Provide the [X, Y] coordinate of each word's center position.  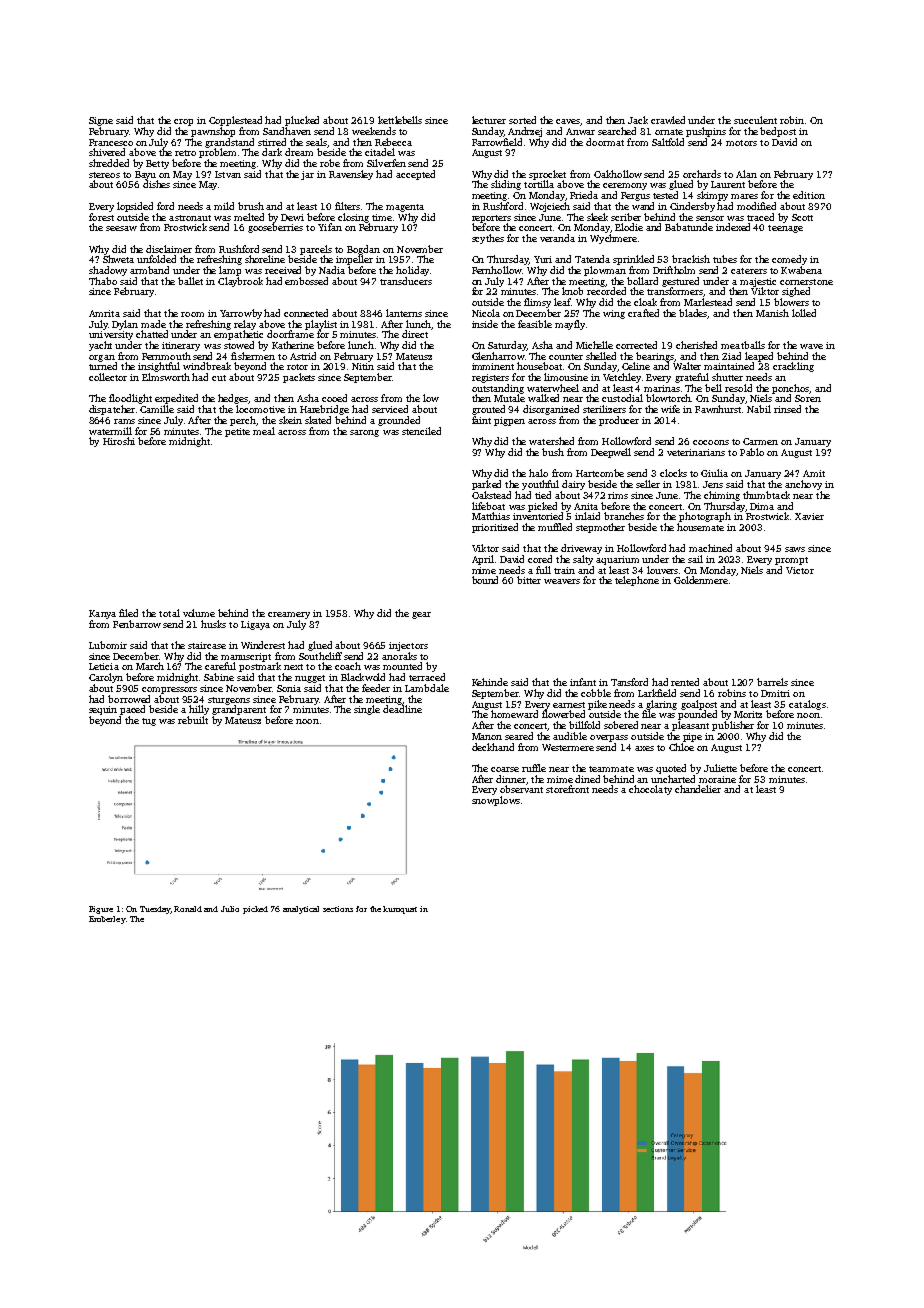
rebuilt [193, 720]
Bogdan [363, 250]
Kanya [102, 614]
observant [521, 789]
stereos [104, 175]
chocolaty [650, 790]
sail [695, 559]
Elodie [629, 227]
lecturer [489, 120]
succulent [755, 120]
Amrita [104, 313]
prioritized [495, 528]
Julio [230, 909]
